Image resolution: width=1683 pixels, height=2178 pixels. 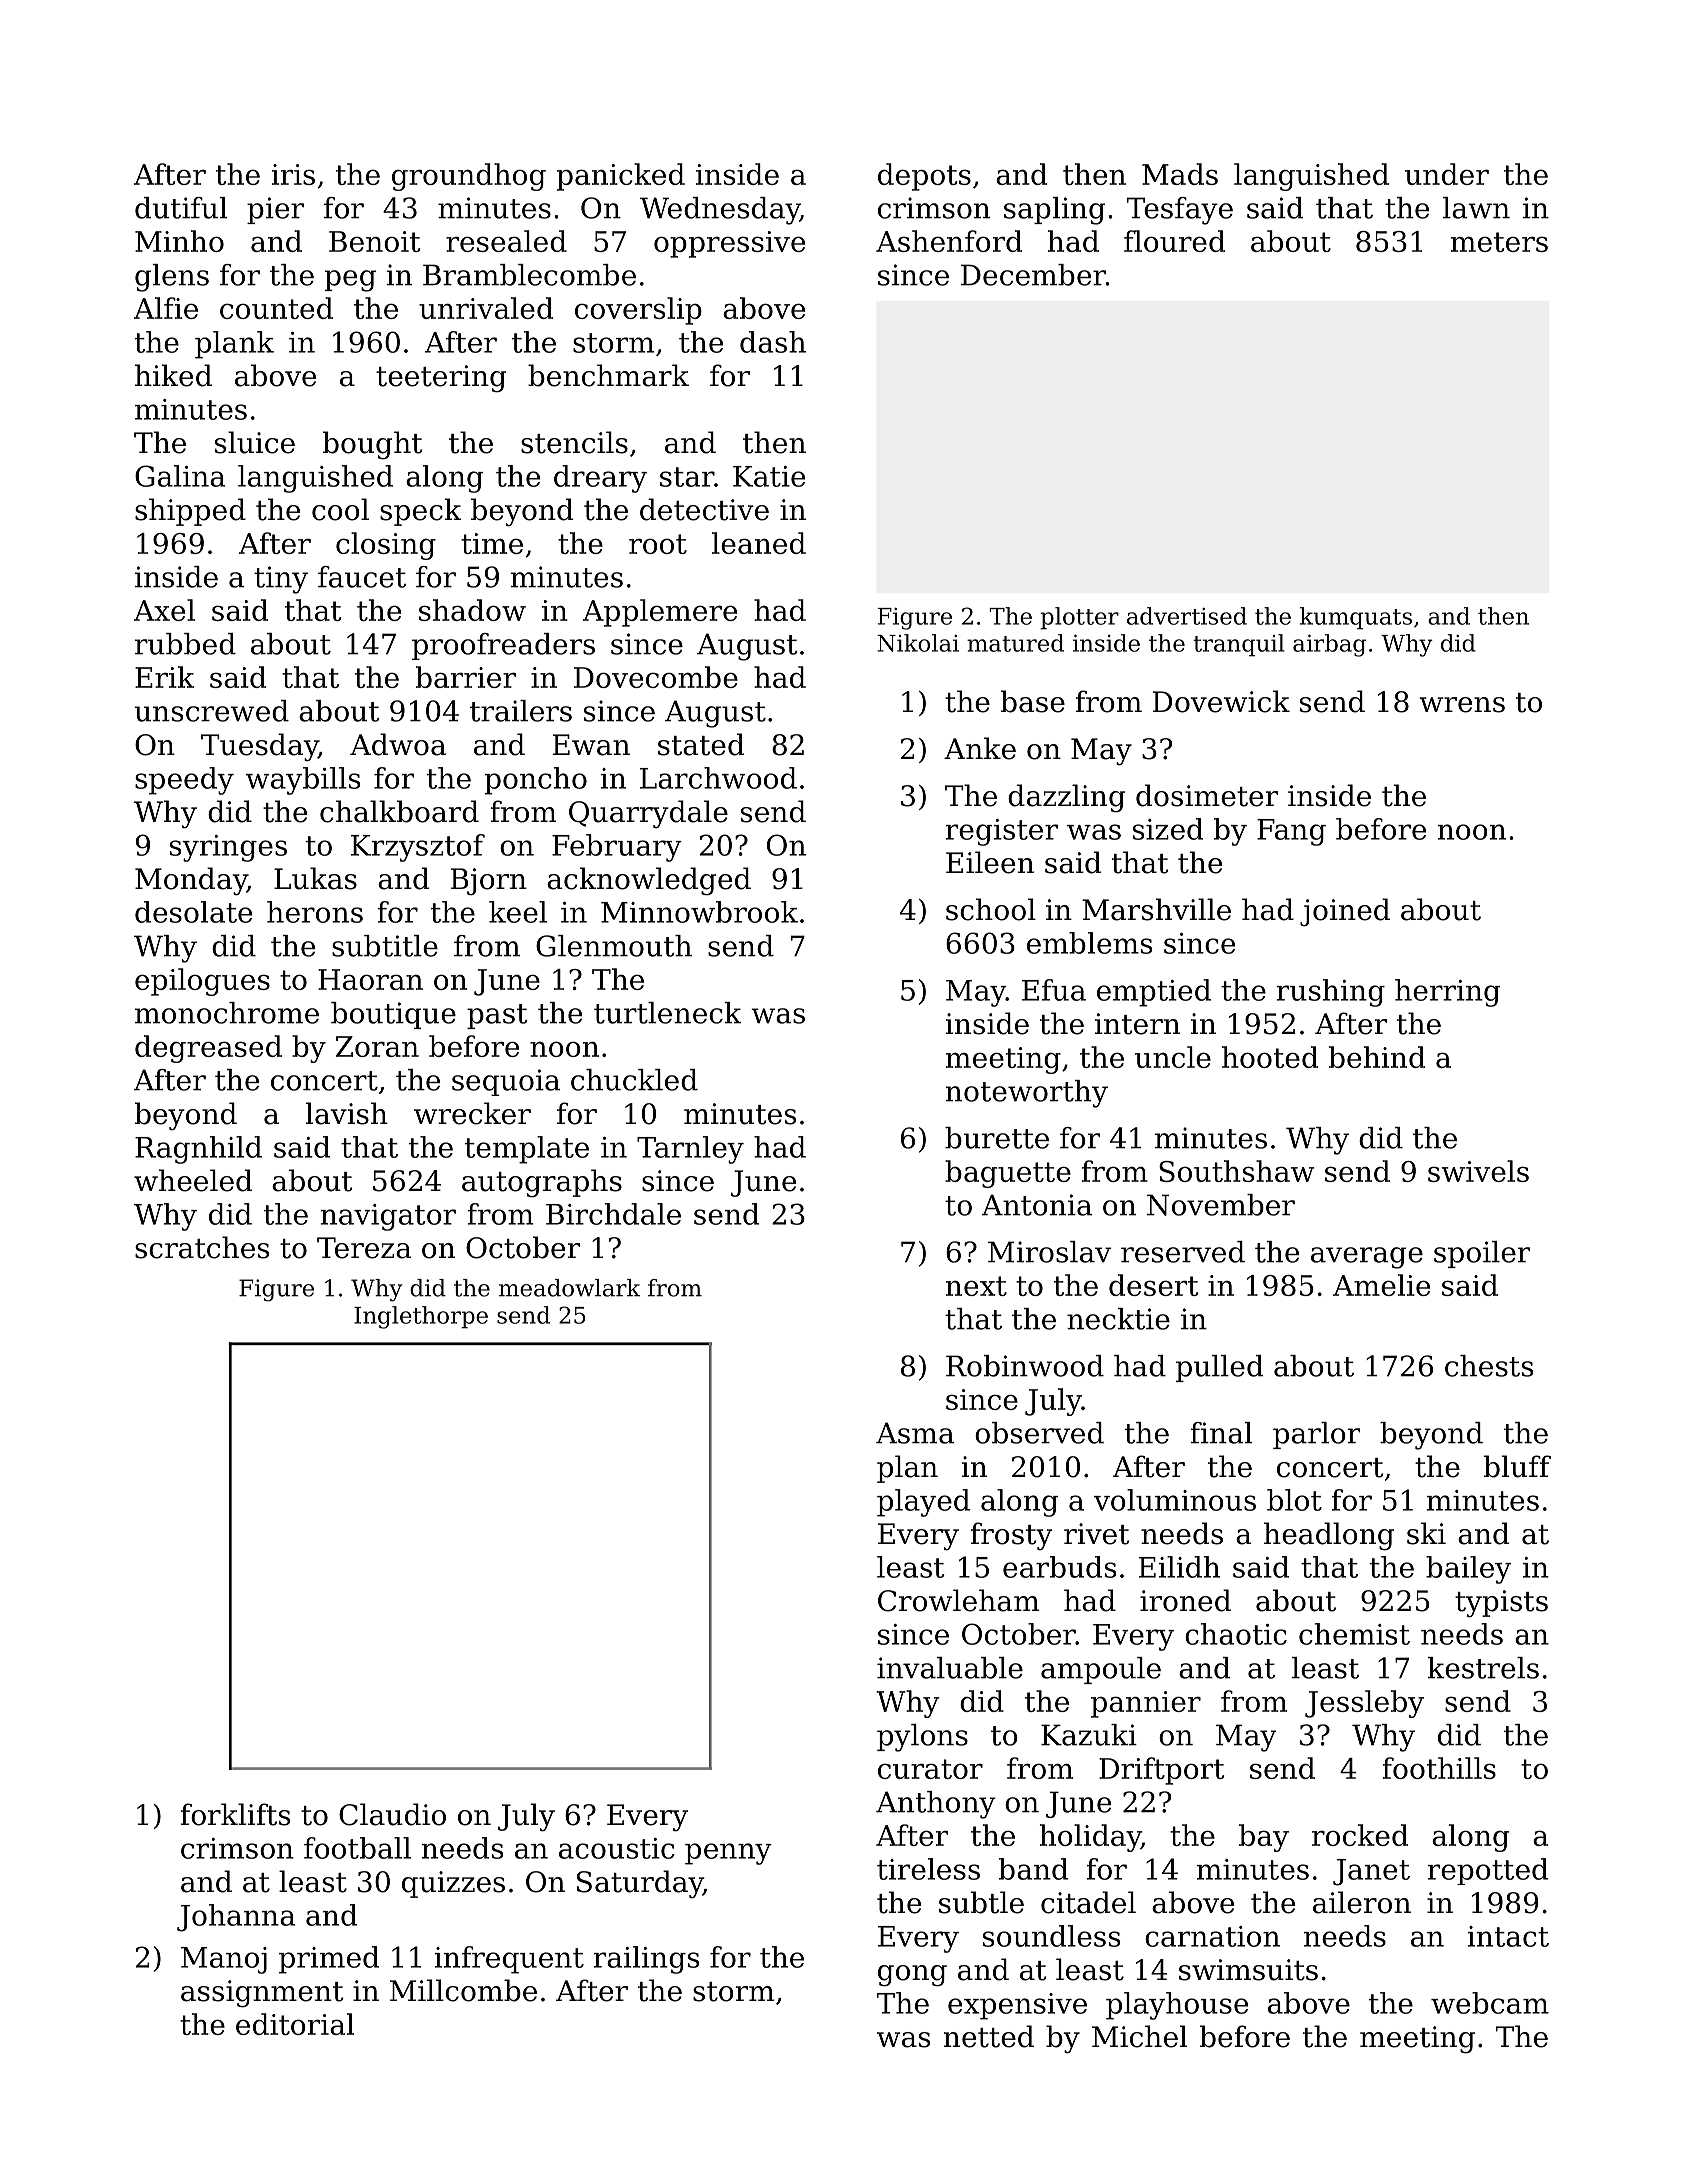 I want to click on Galina, so click(x=180, y=476).
